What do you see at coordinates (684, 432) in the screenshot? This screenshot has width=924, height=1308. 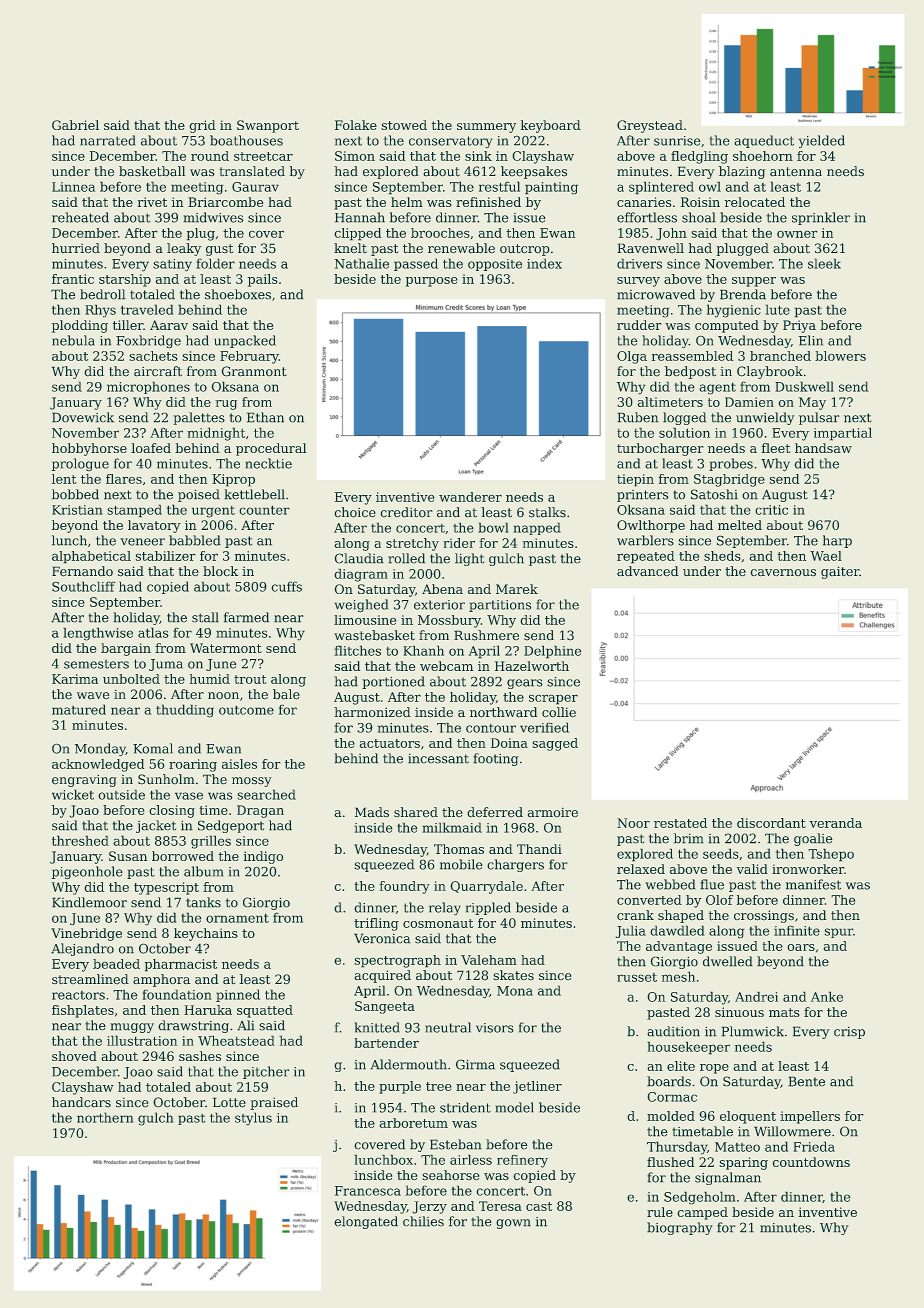 I see `solution` at bounding box center [684, 432].
